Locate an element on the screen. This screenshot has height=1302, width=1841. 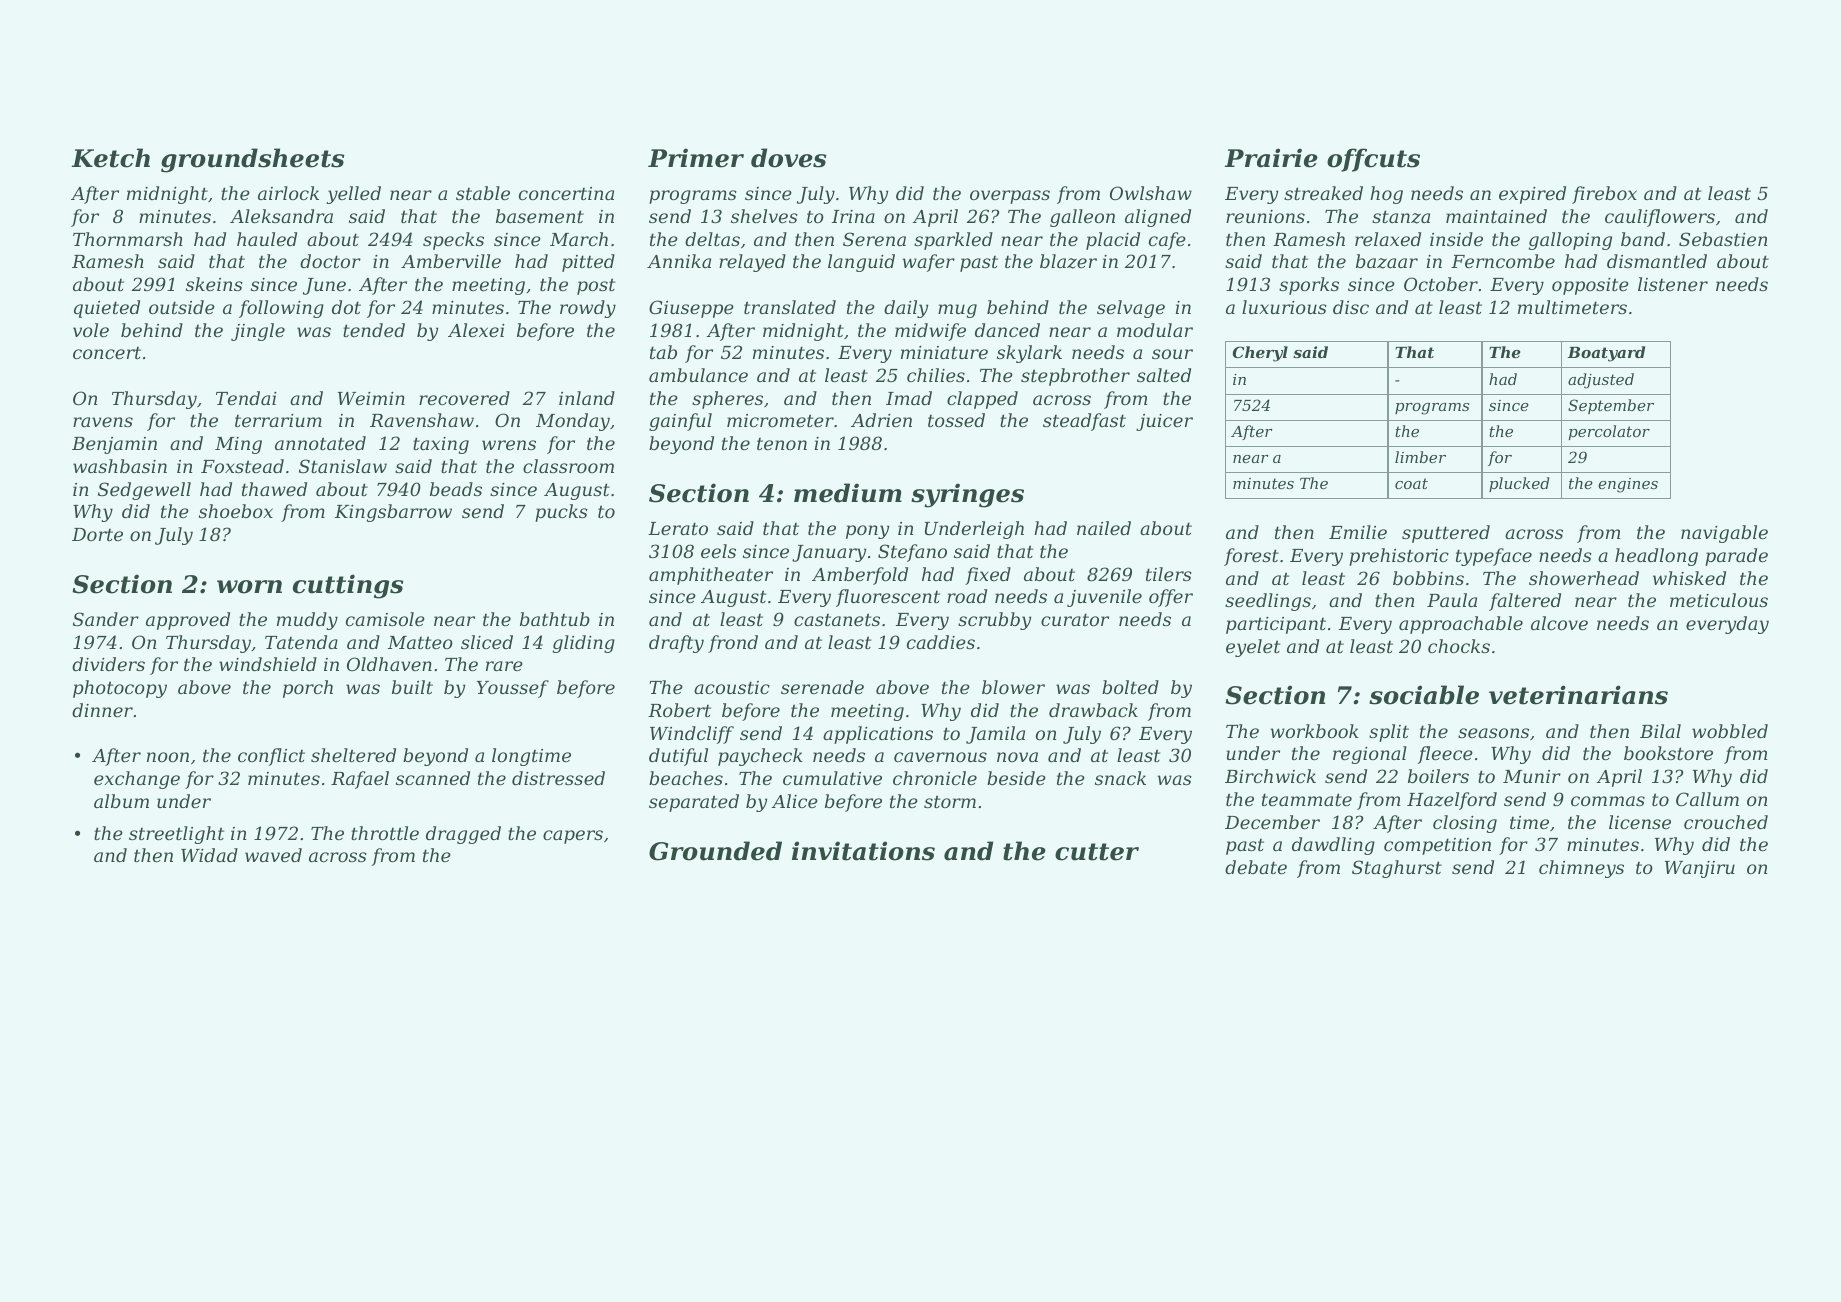
juvenile is located at coordinates (1104, 598).
